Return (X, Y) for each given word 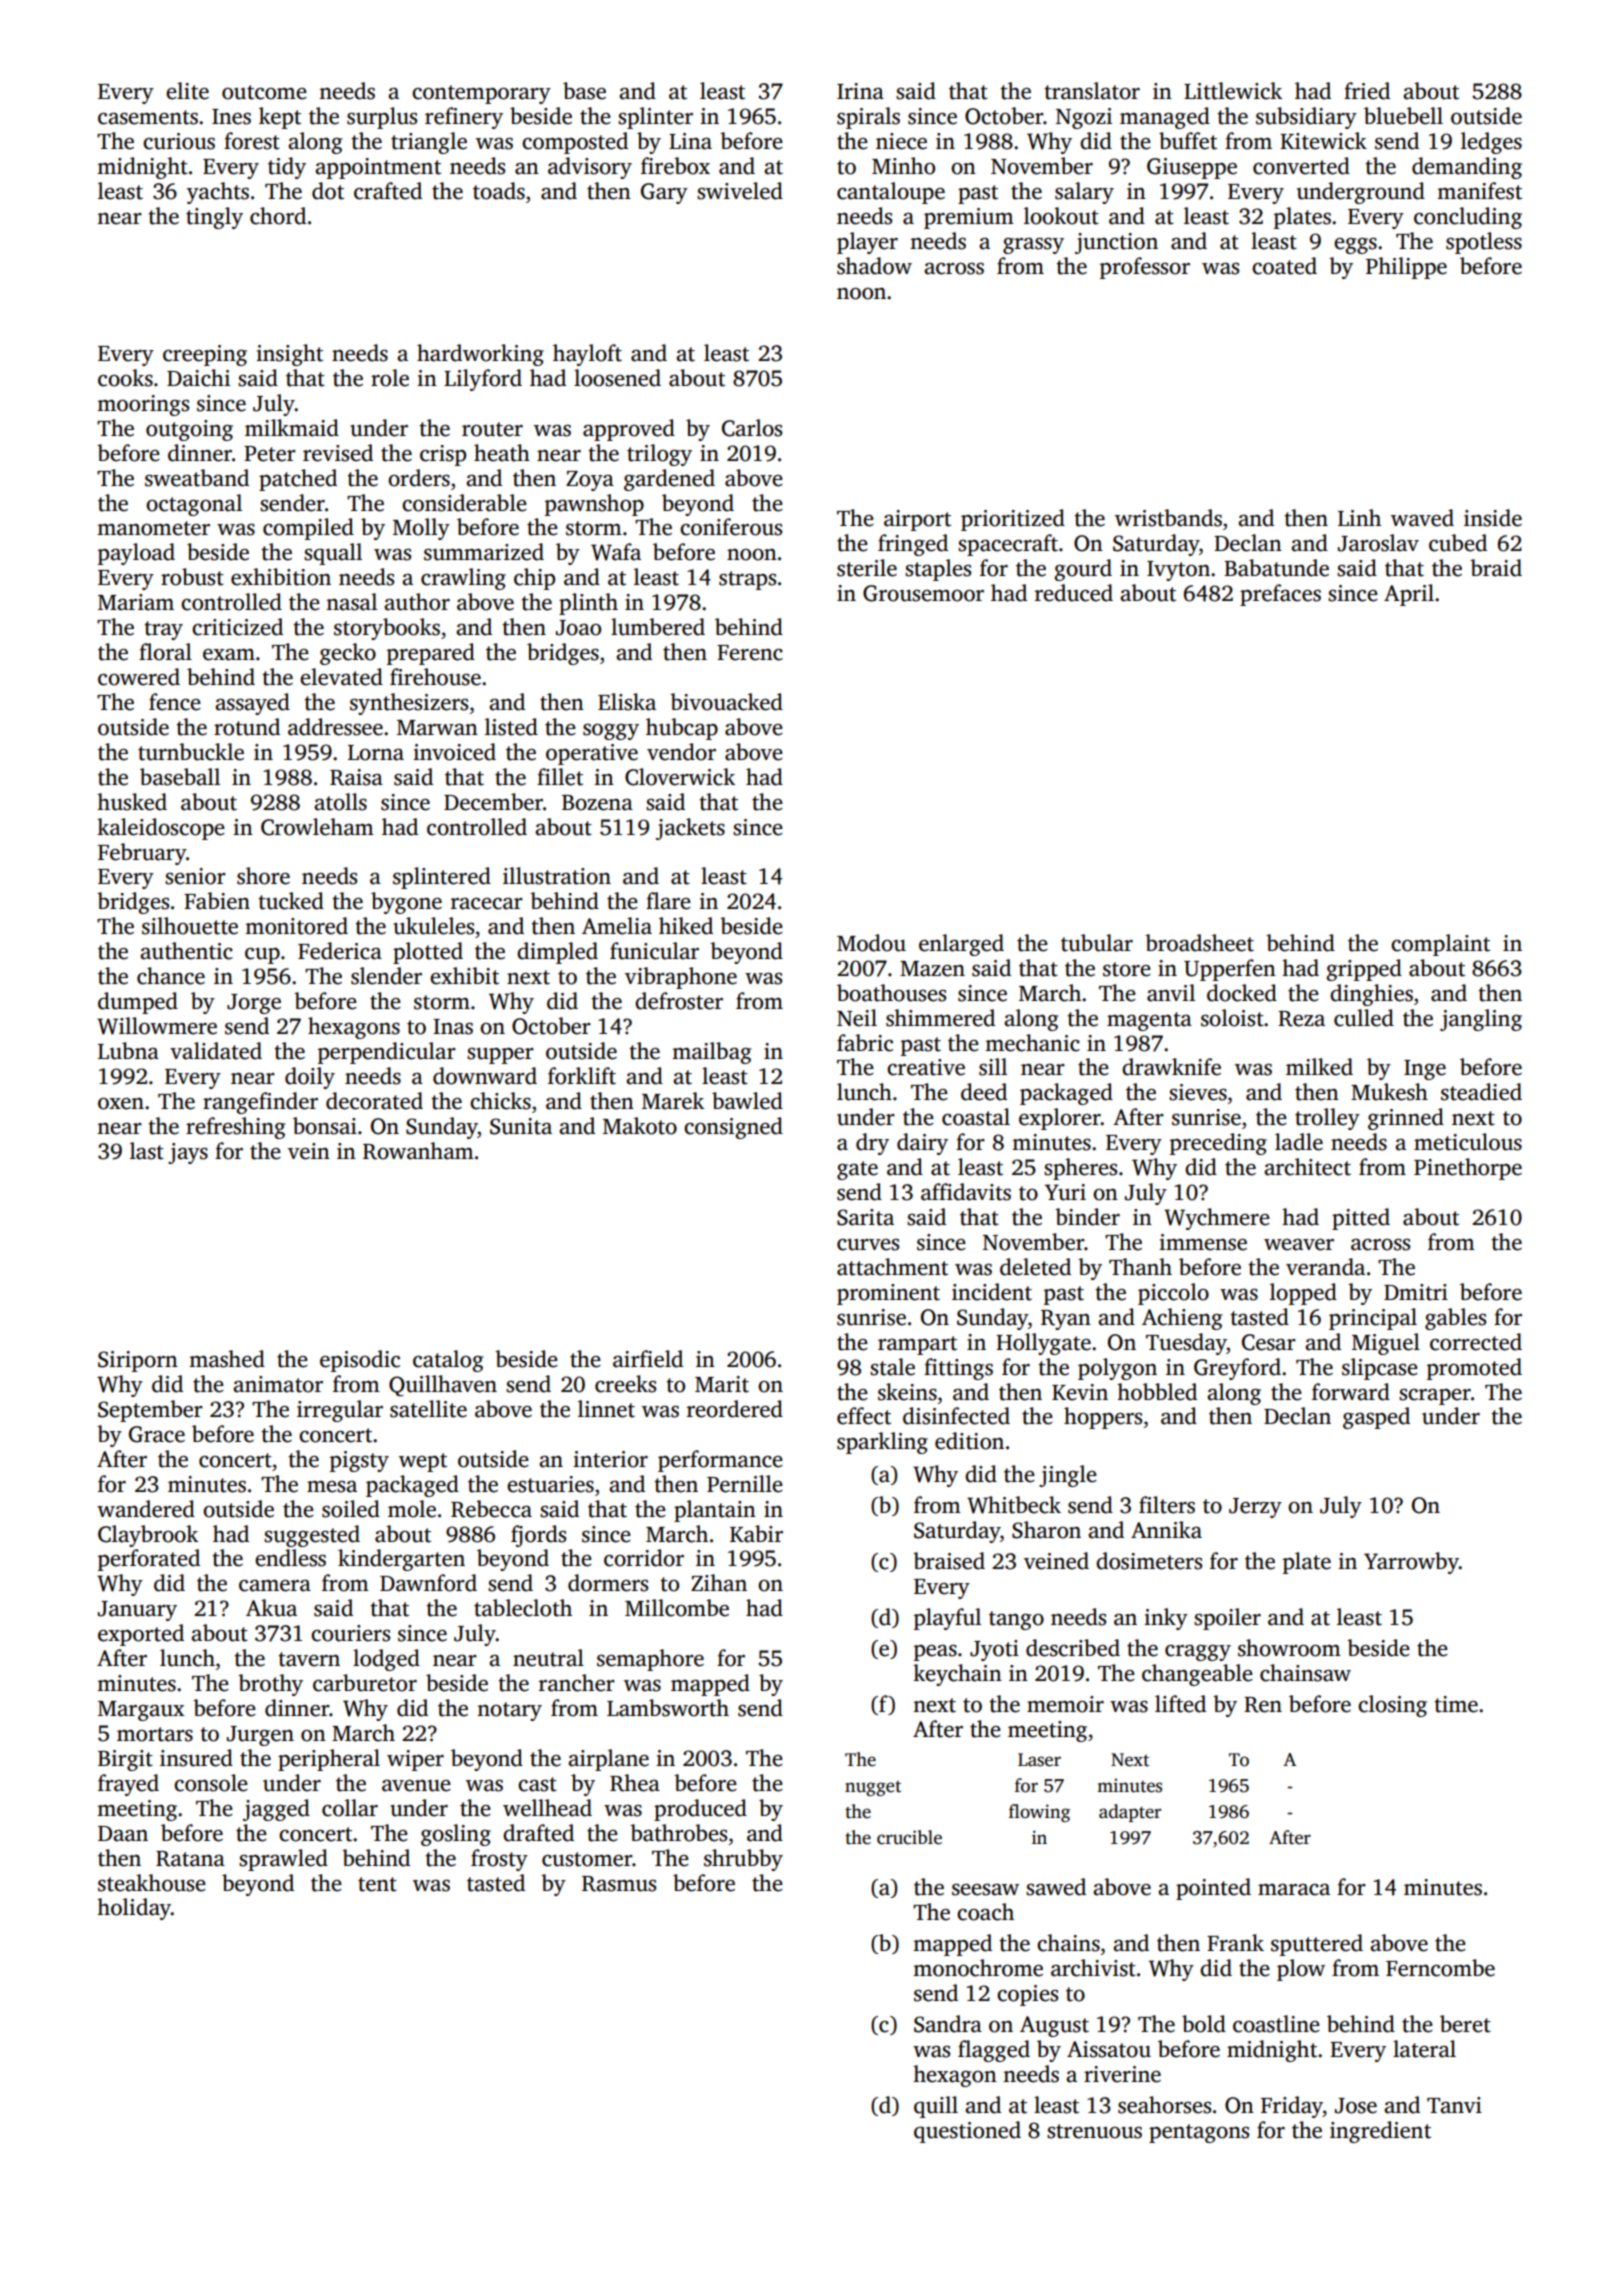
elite (187, 91)
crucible (909, 1837)
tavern (309, 1659)
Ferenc (750, 653)
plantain (715, 1511)
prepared (431, 654)
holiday (134, 1909)
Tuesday (1186, 1344)
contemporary (481, 94)
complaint (1440, 945)
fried (1367, 91)
